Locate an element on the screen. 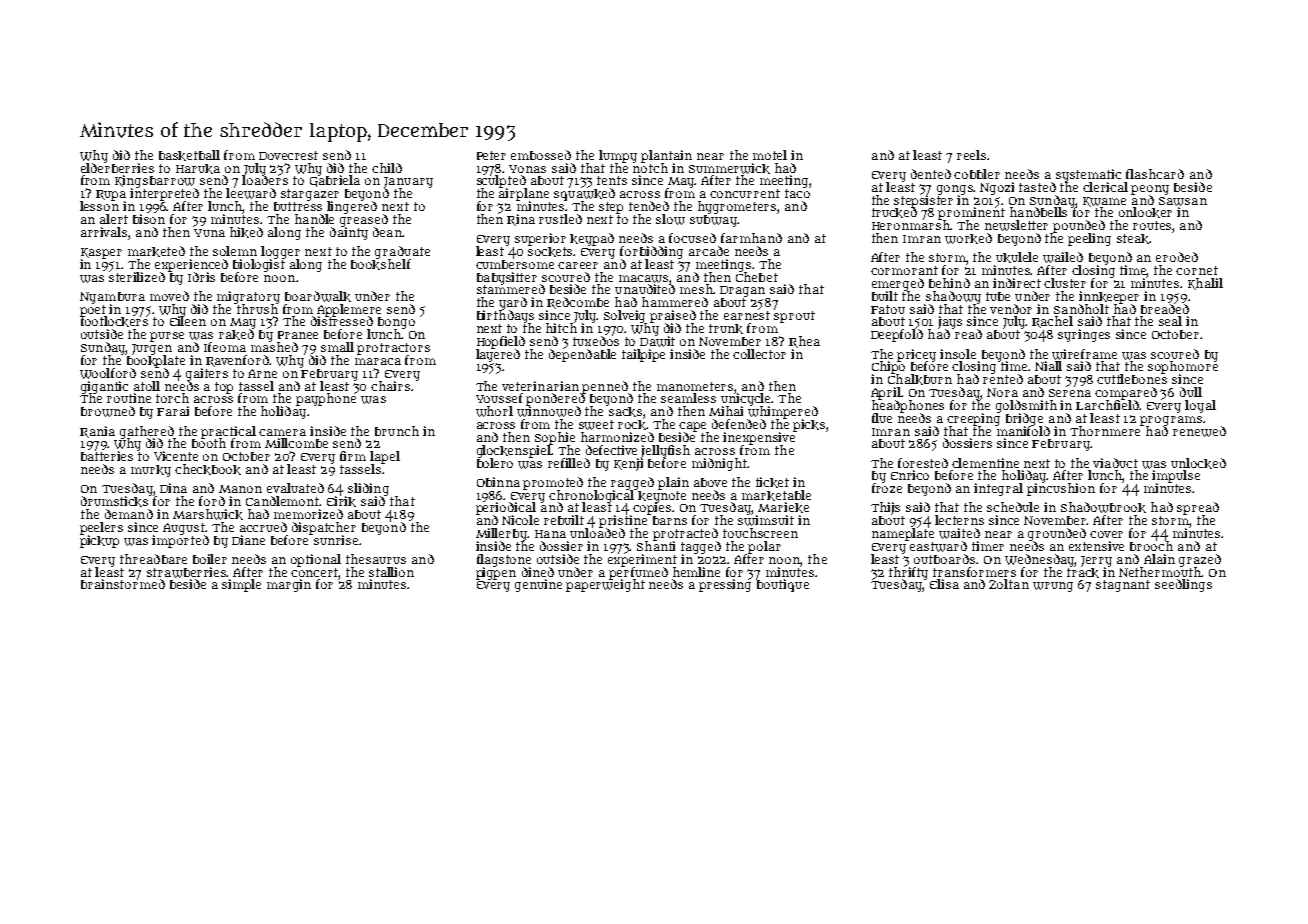 Image resolution: width=1308 pixels, height=924 pixels. basketball is located at coordinates (189, 155).
